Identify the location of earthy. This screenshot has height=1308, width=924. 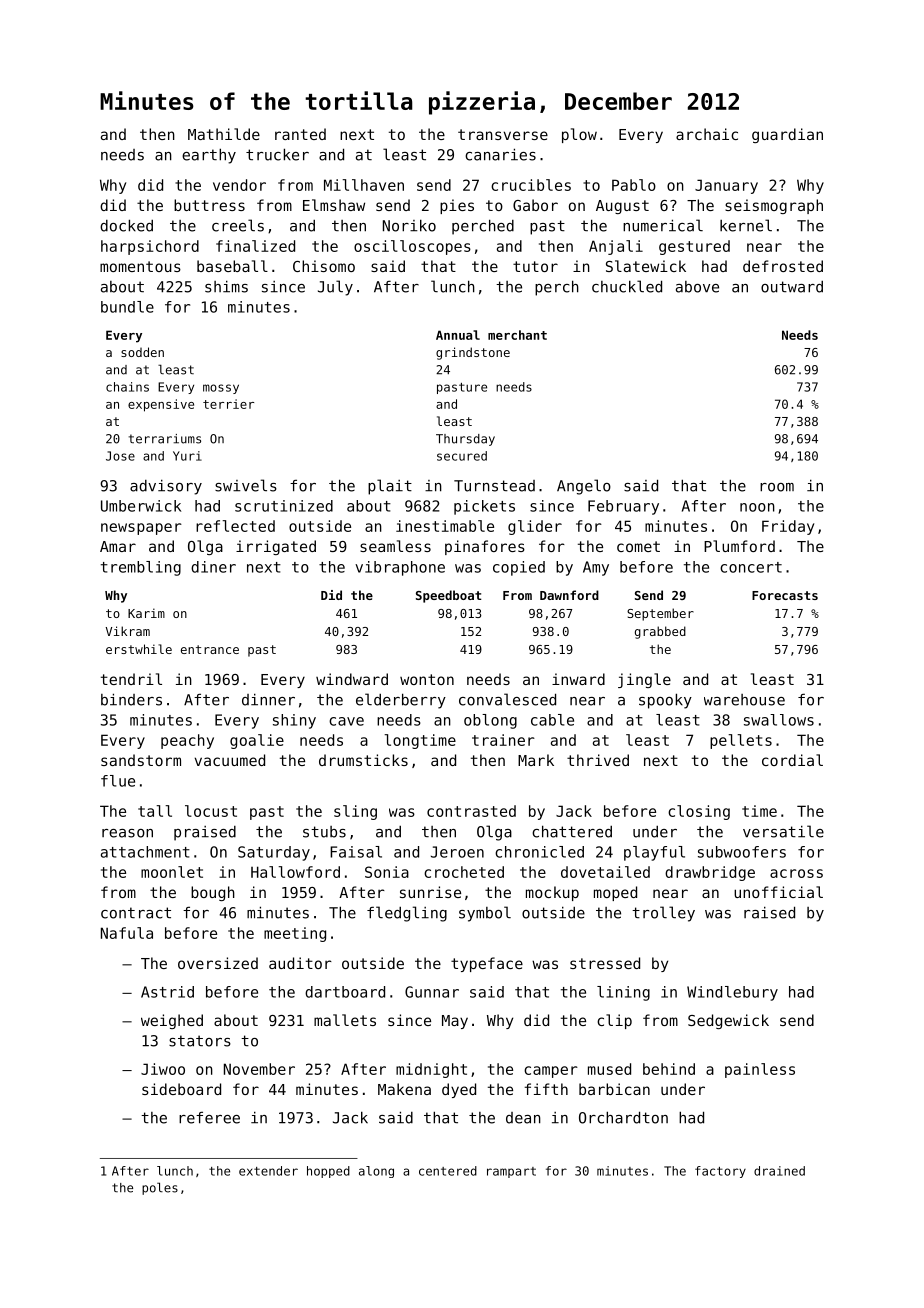
(209, 156).
